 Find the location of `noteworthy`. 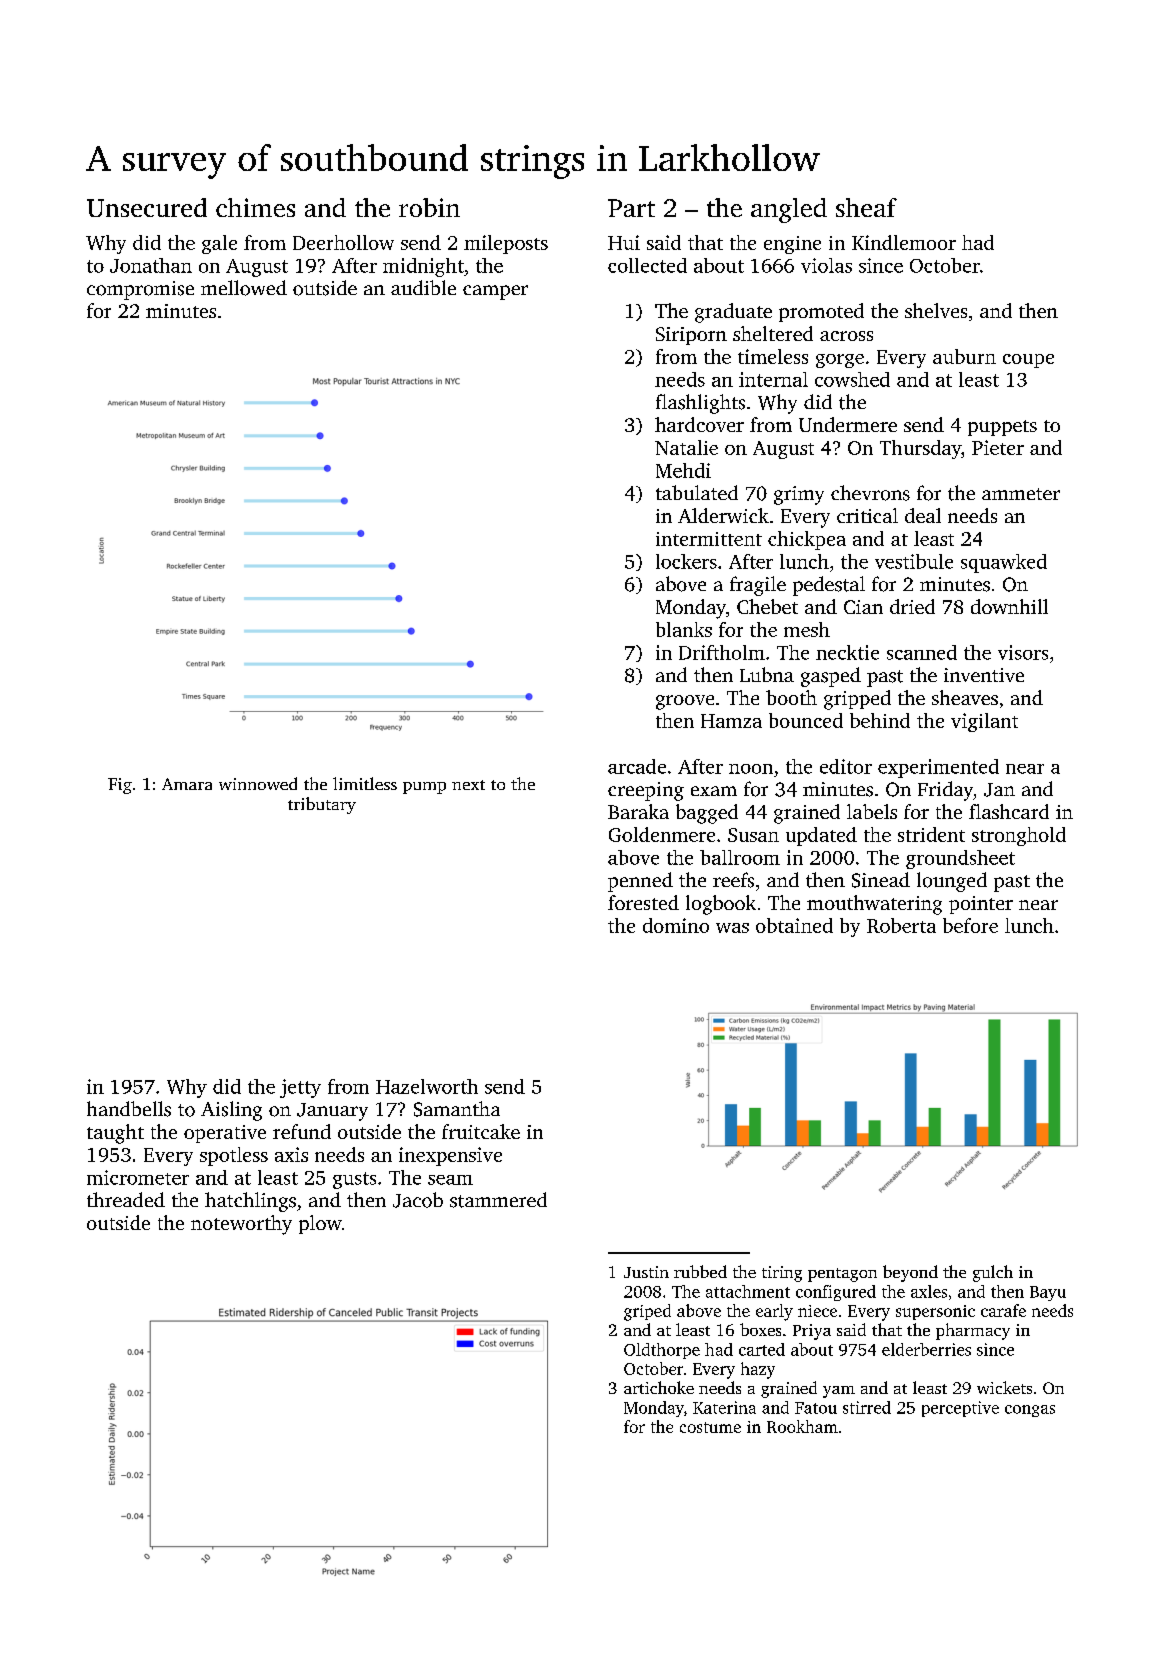

noteworthy is located at coordinates (241, 1225).
